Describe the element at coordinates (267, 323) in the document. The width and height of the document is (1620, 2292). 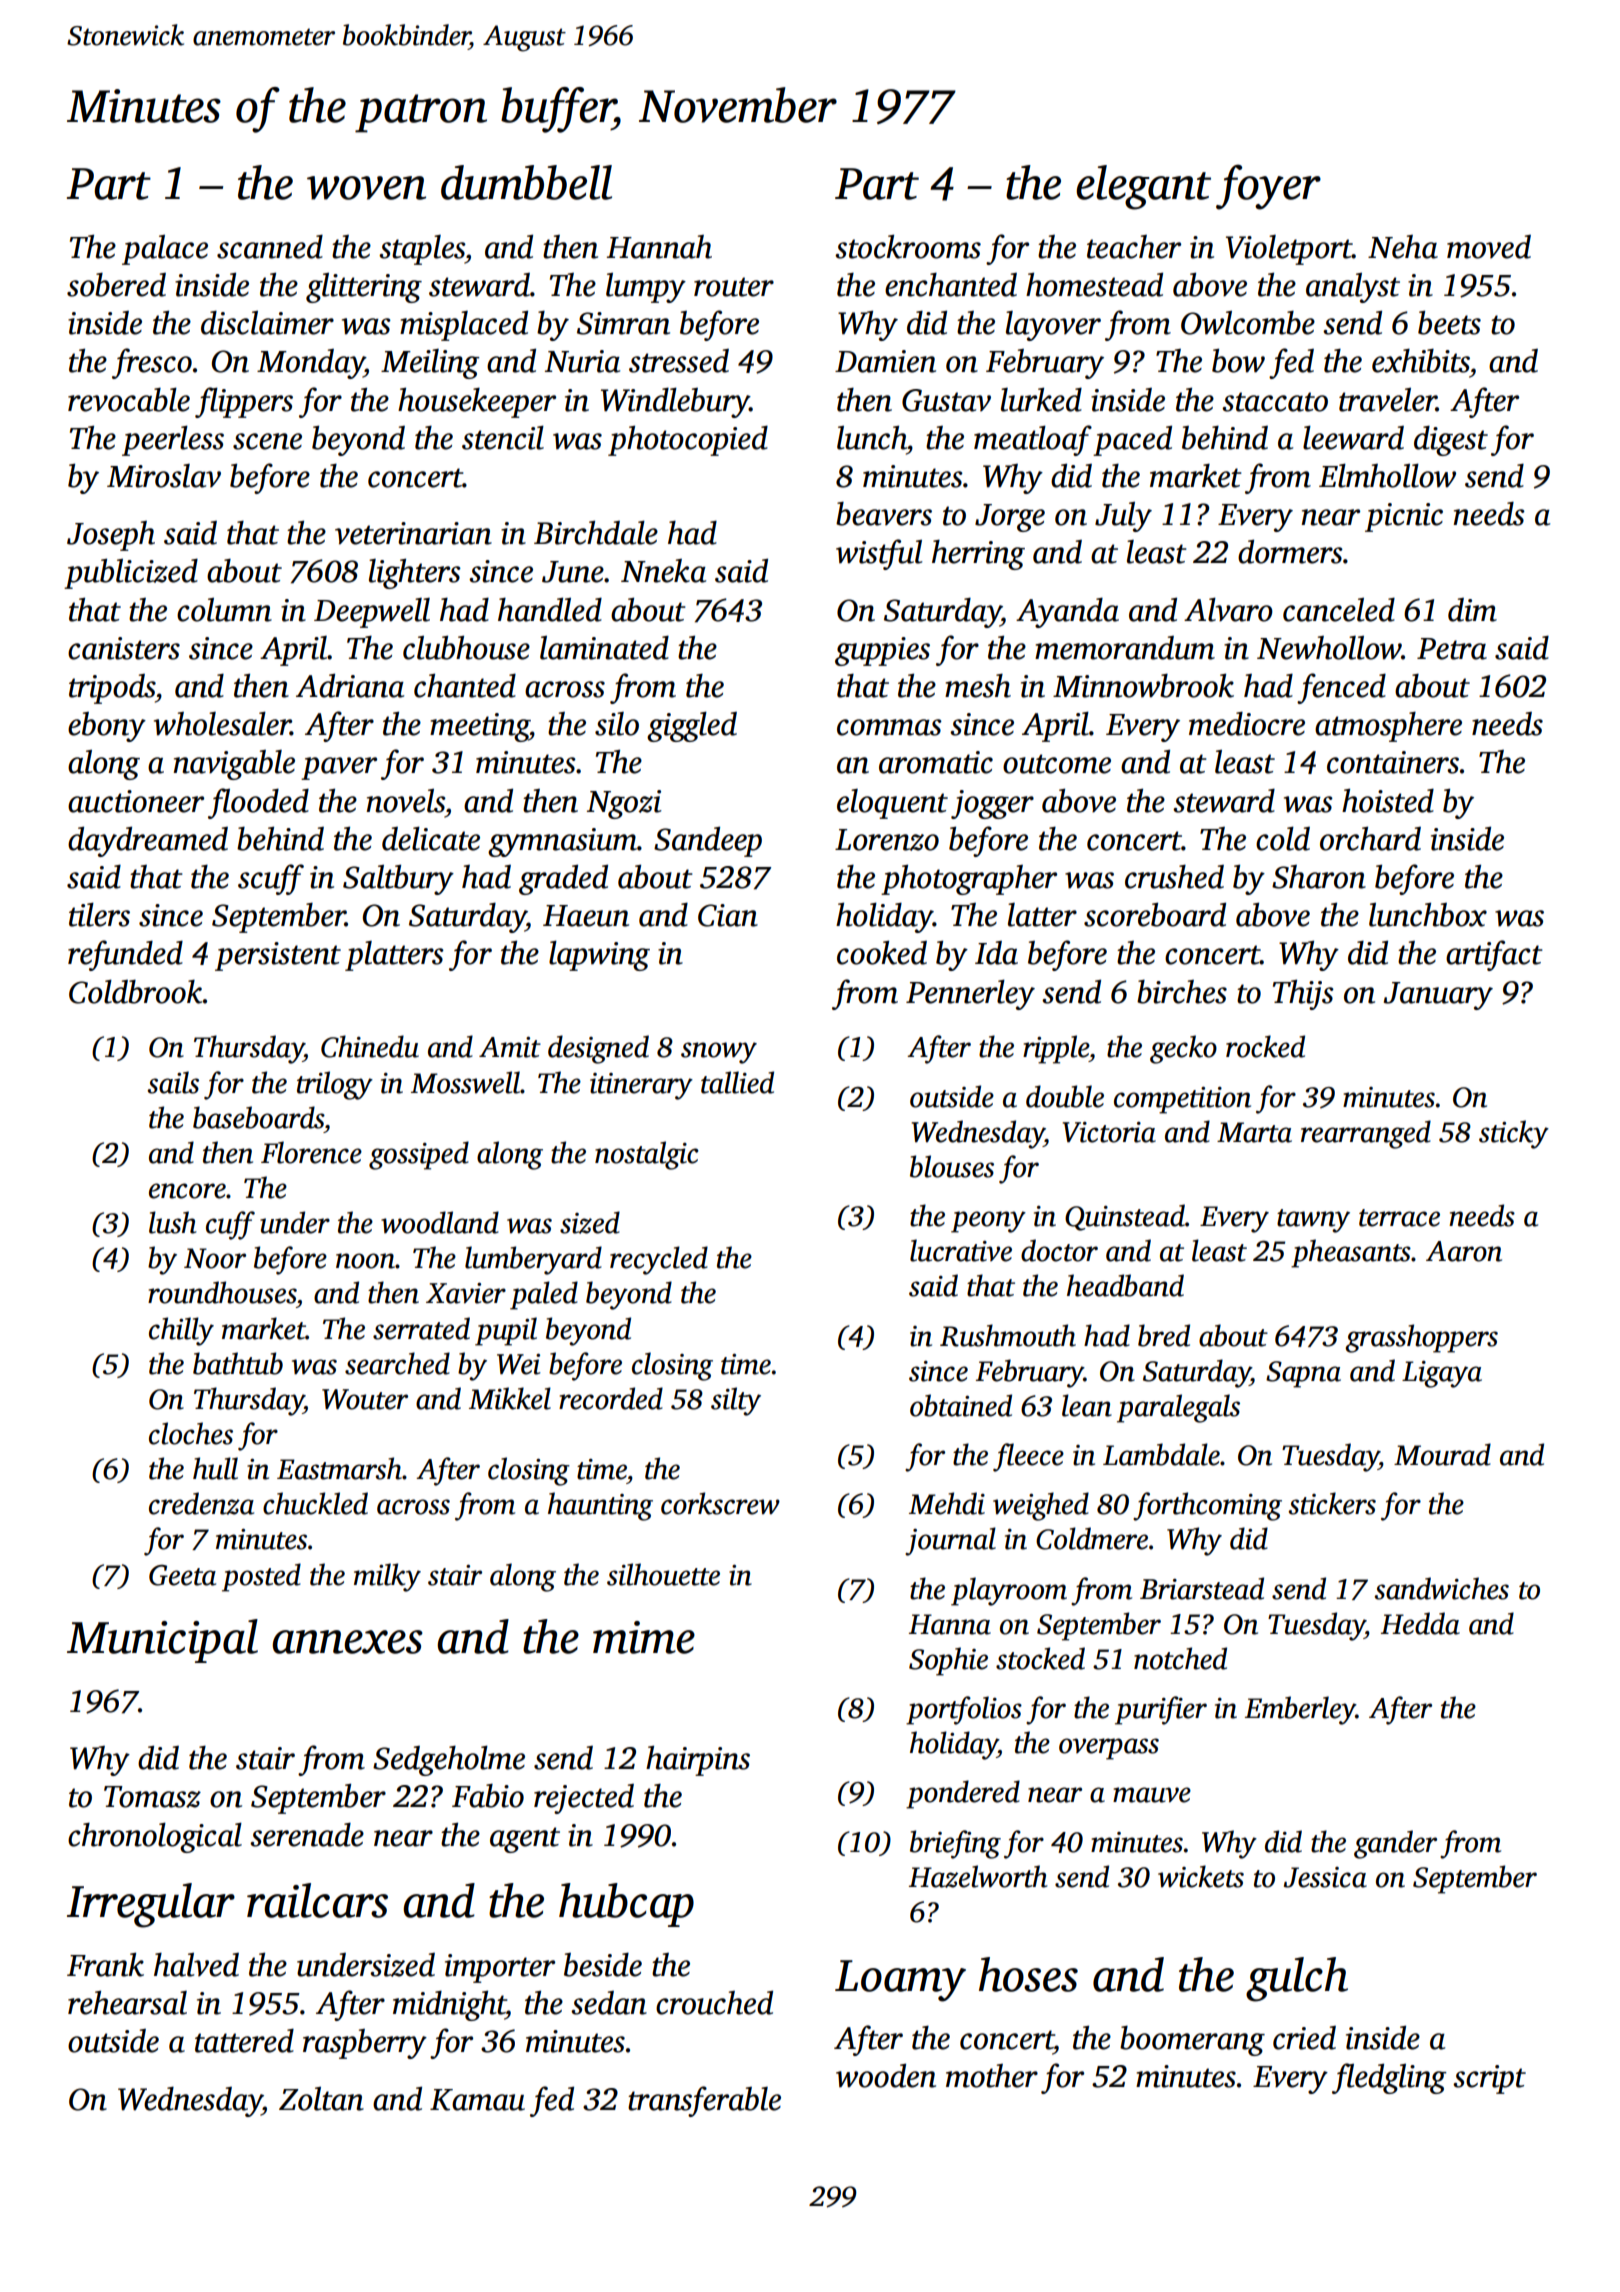
I see `disclaimer` at that location.
